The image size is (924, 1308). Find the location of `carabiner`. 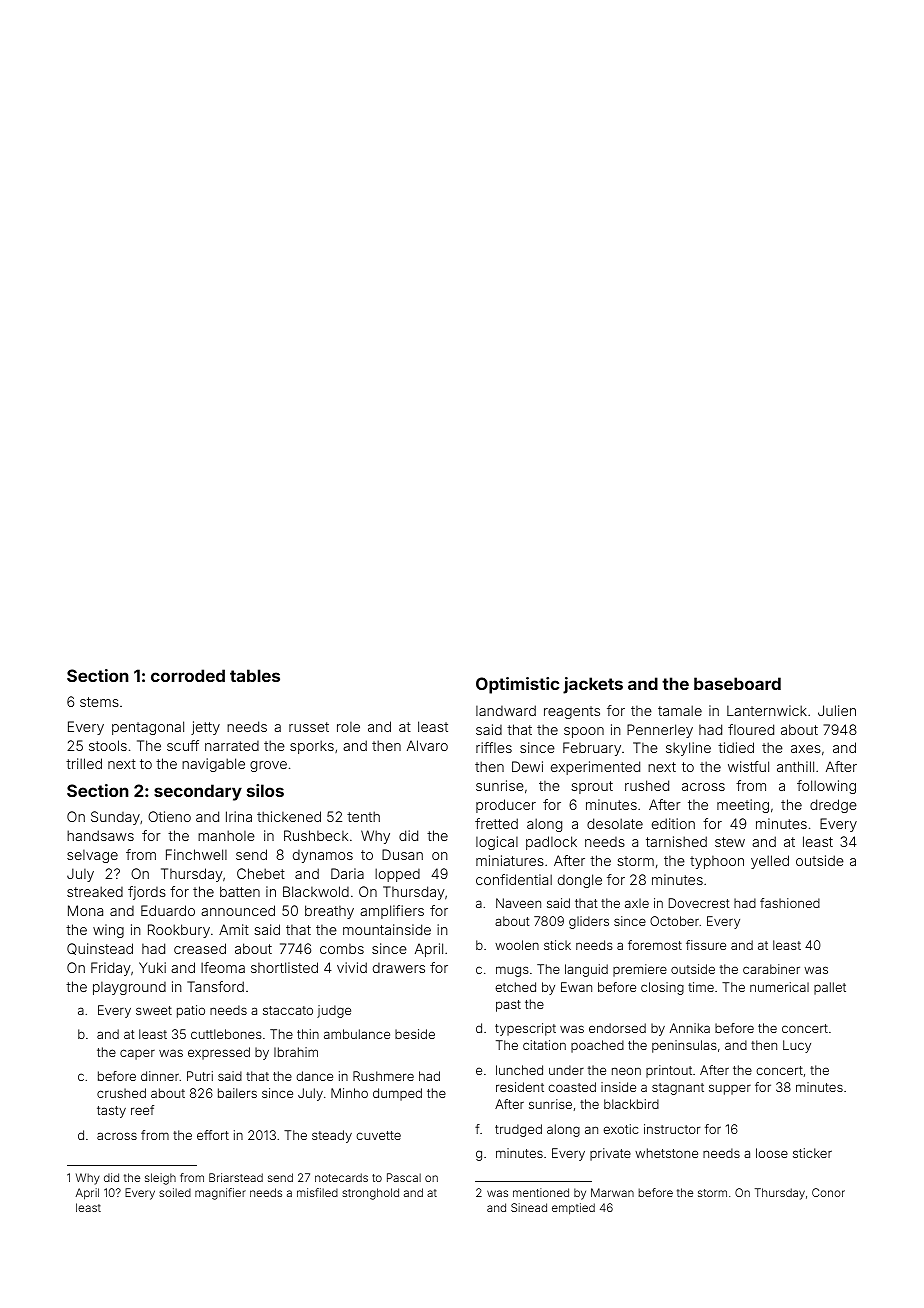

carabiner is located at coordinates (771, 969).
